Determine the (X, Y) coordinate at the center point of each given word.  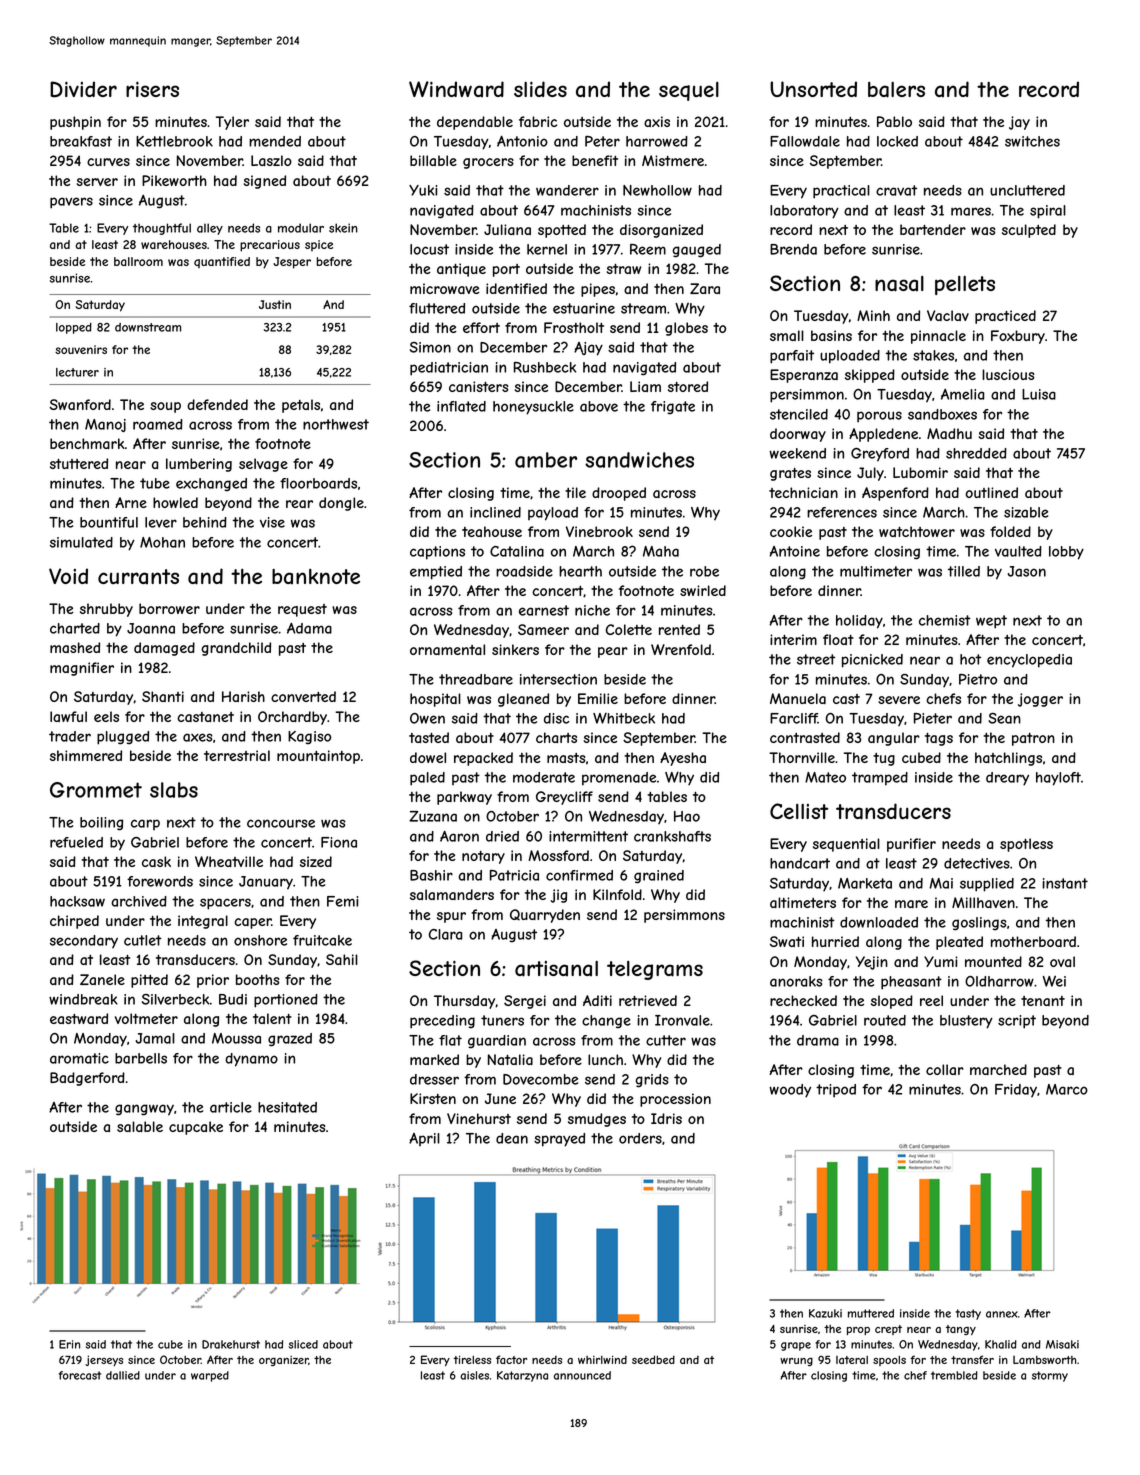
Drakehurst (231, 1344)
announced (582, 1375)
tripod (836, 1091)
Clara (445, 934)
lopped (74, 328)
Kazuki (825, 1313)
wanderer (567, 190)
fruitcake (322, 940)
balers (896, 90)
